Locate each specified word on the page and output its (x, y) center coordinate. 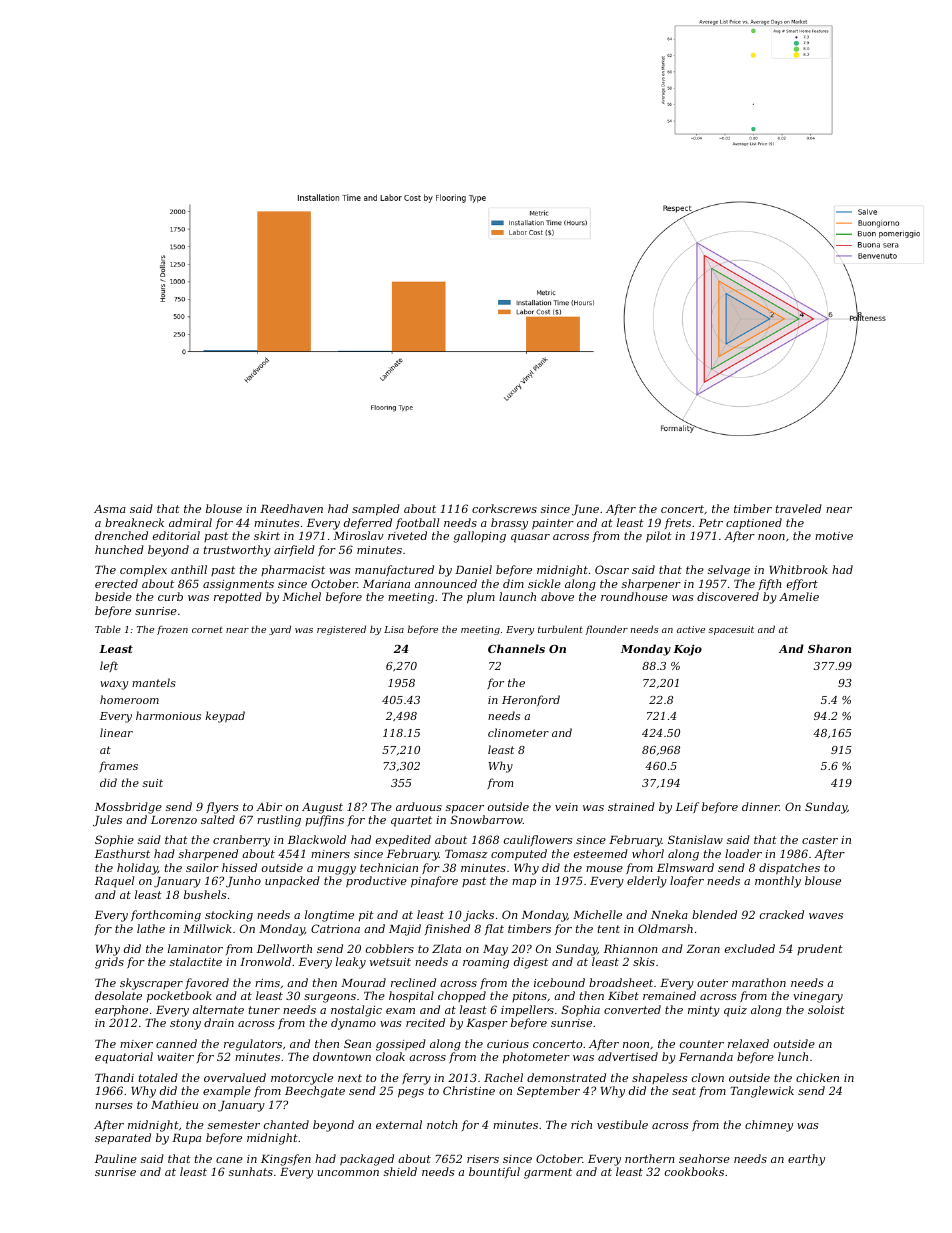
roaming (486, 963)
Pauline (116, 1158)
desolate (118, 995)
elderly (647, 882)
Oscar (612, 569)
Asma (110, 509)
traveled (799, 508)
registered (341, 630)
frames (118, 766)
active (691, 629)
